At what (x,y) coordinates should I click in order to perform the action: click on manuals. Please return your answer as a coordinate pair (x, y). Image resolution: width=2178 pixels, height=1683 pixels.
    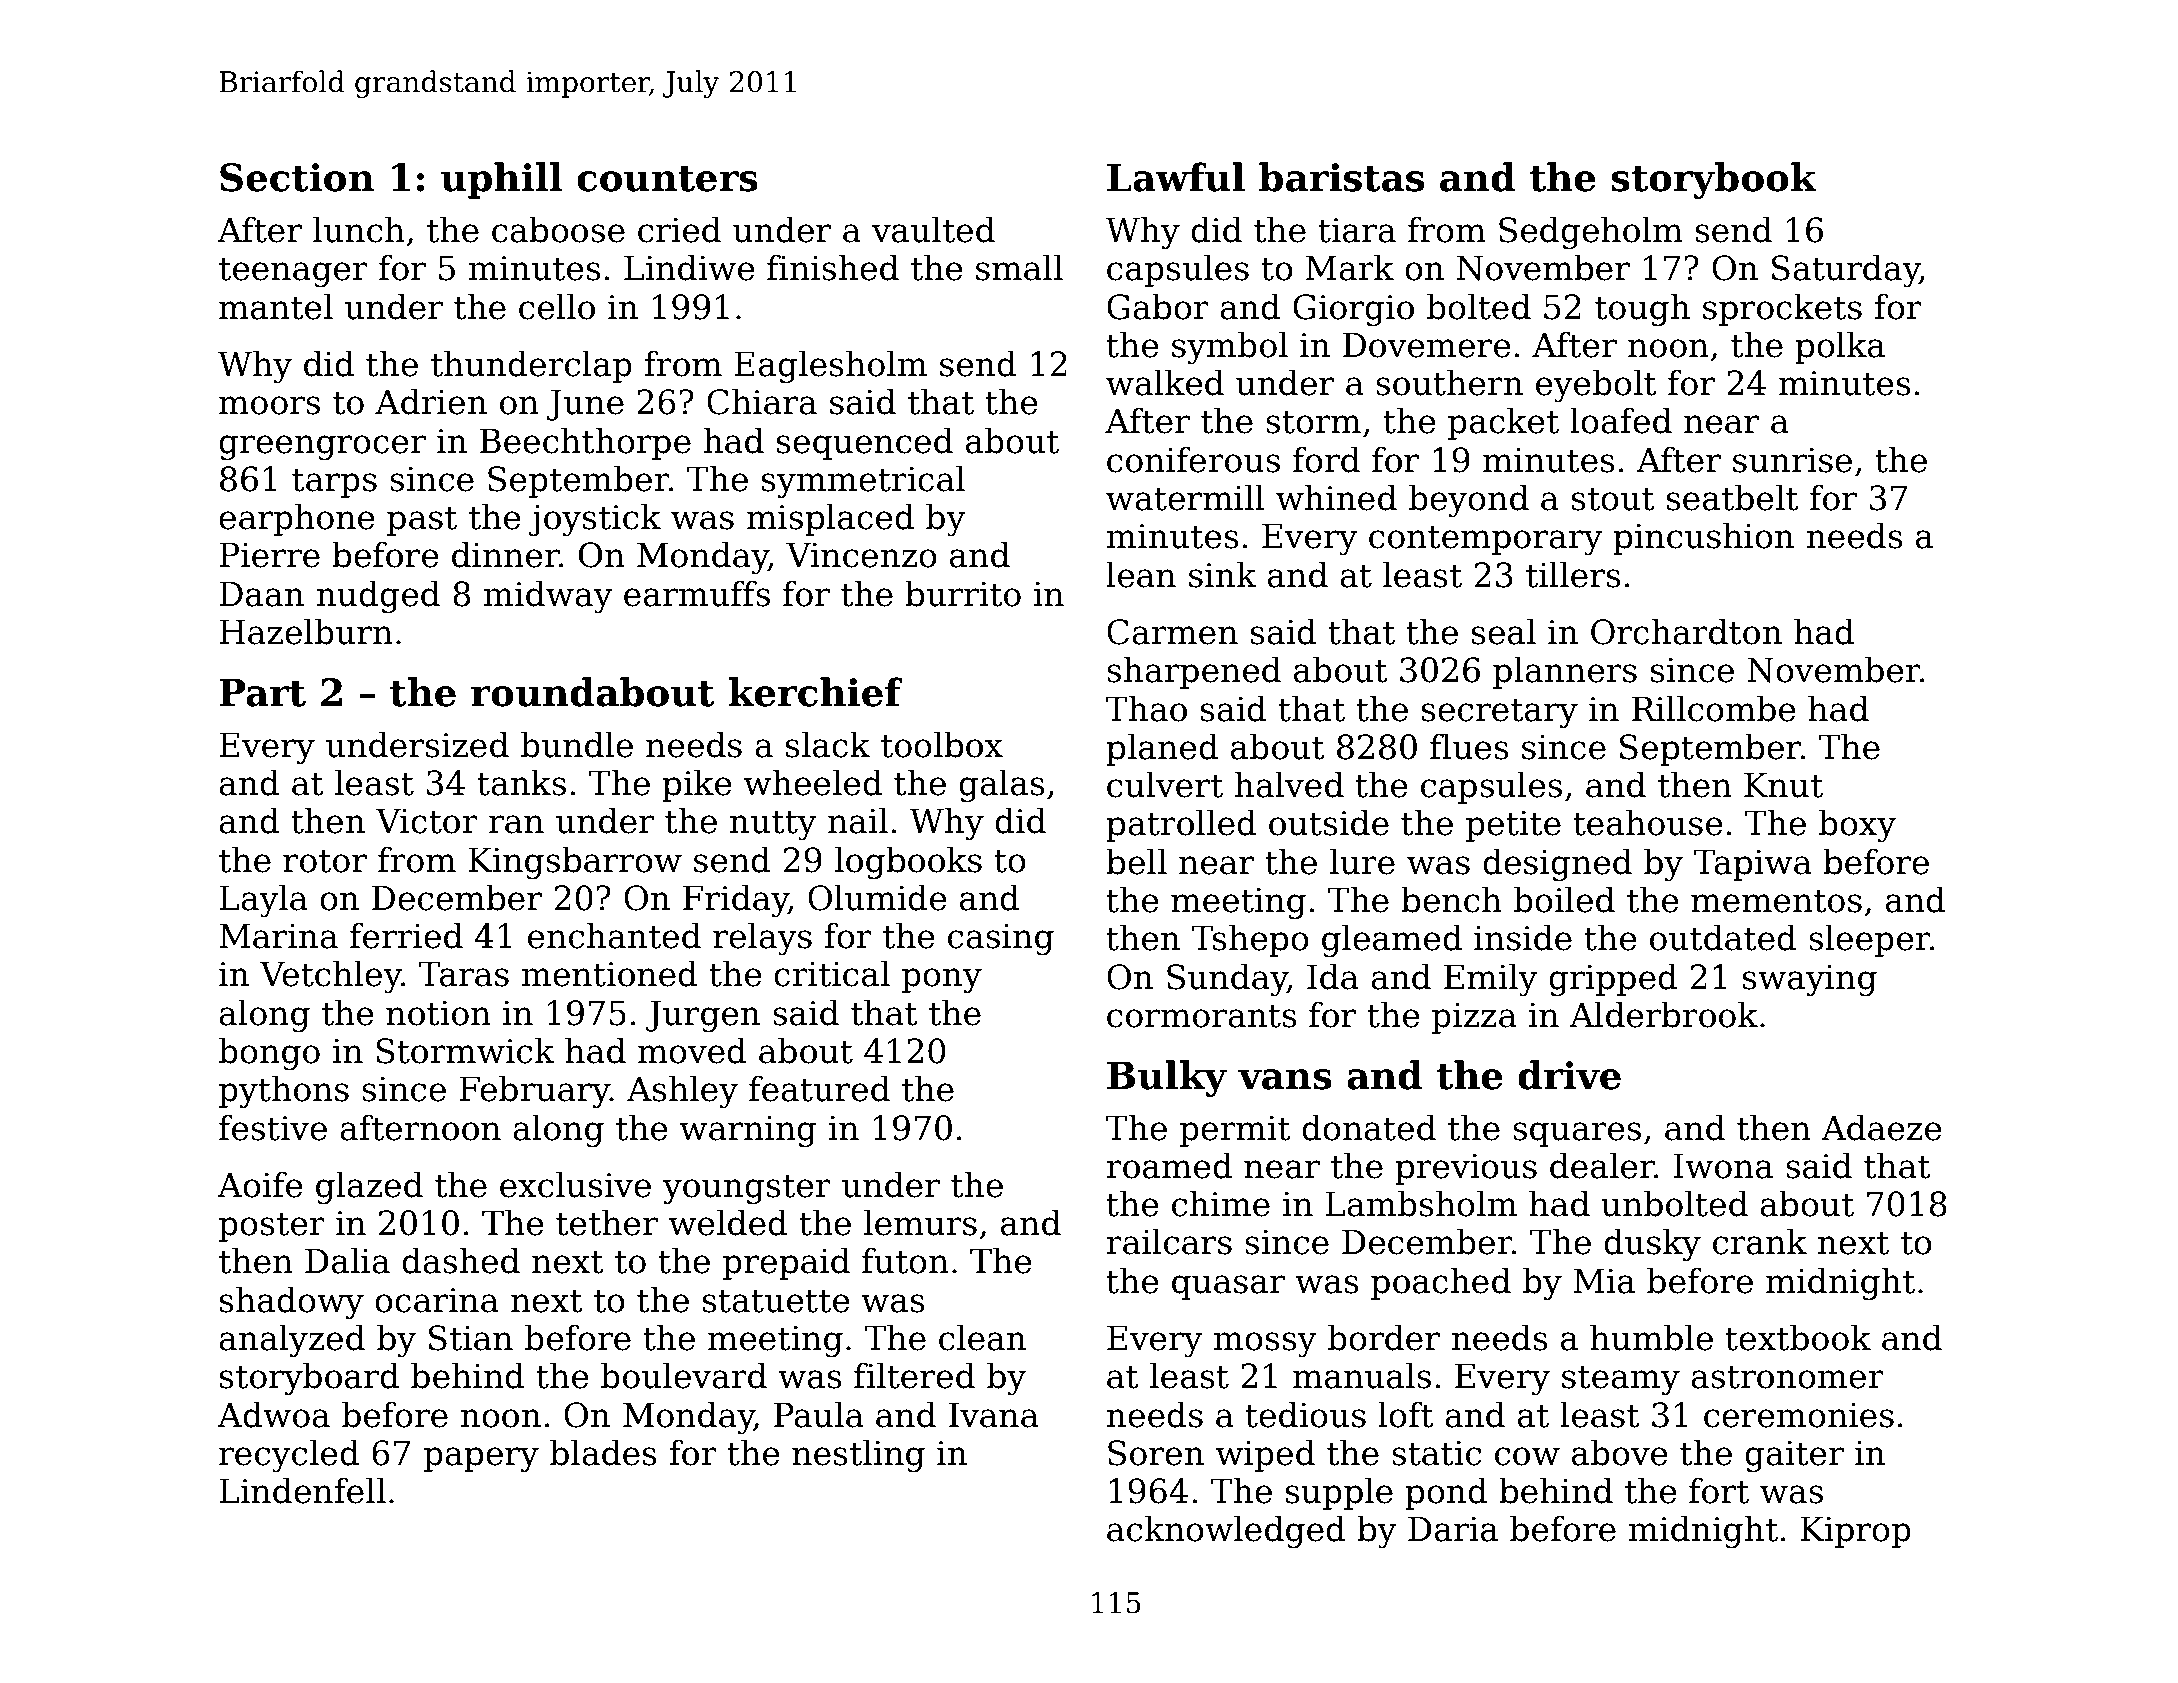
    Looking at the image, I should click on (1362, 1375).
